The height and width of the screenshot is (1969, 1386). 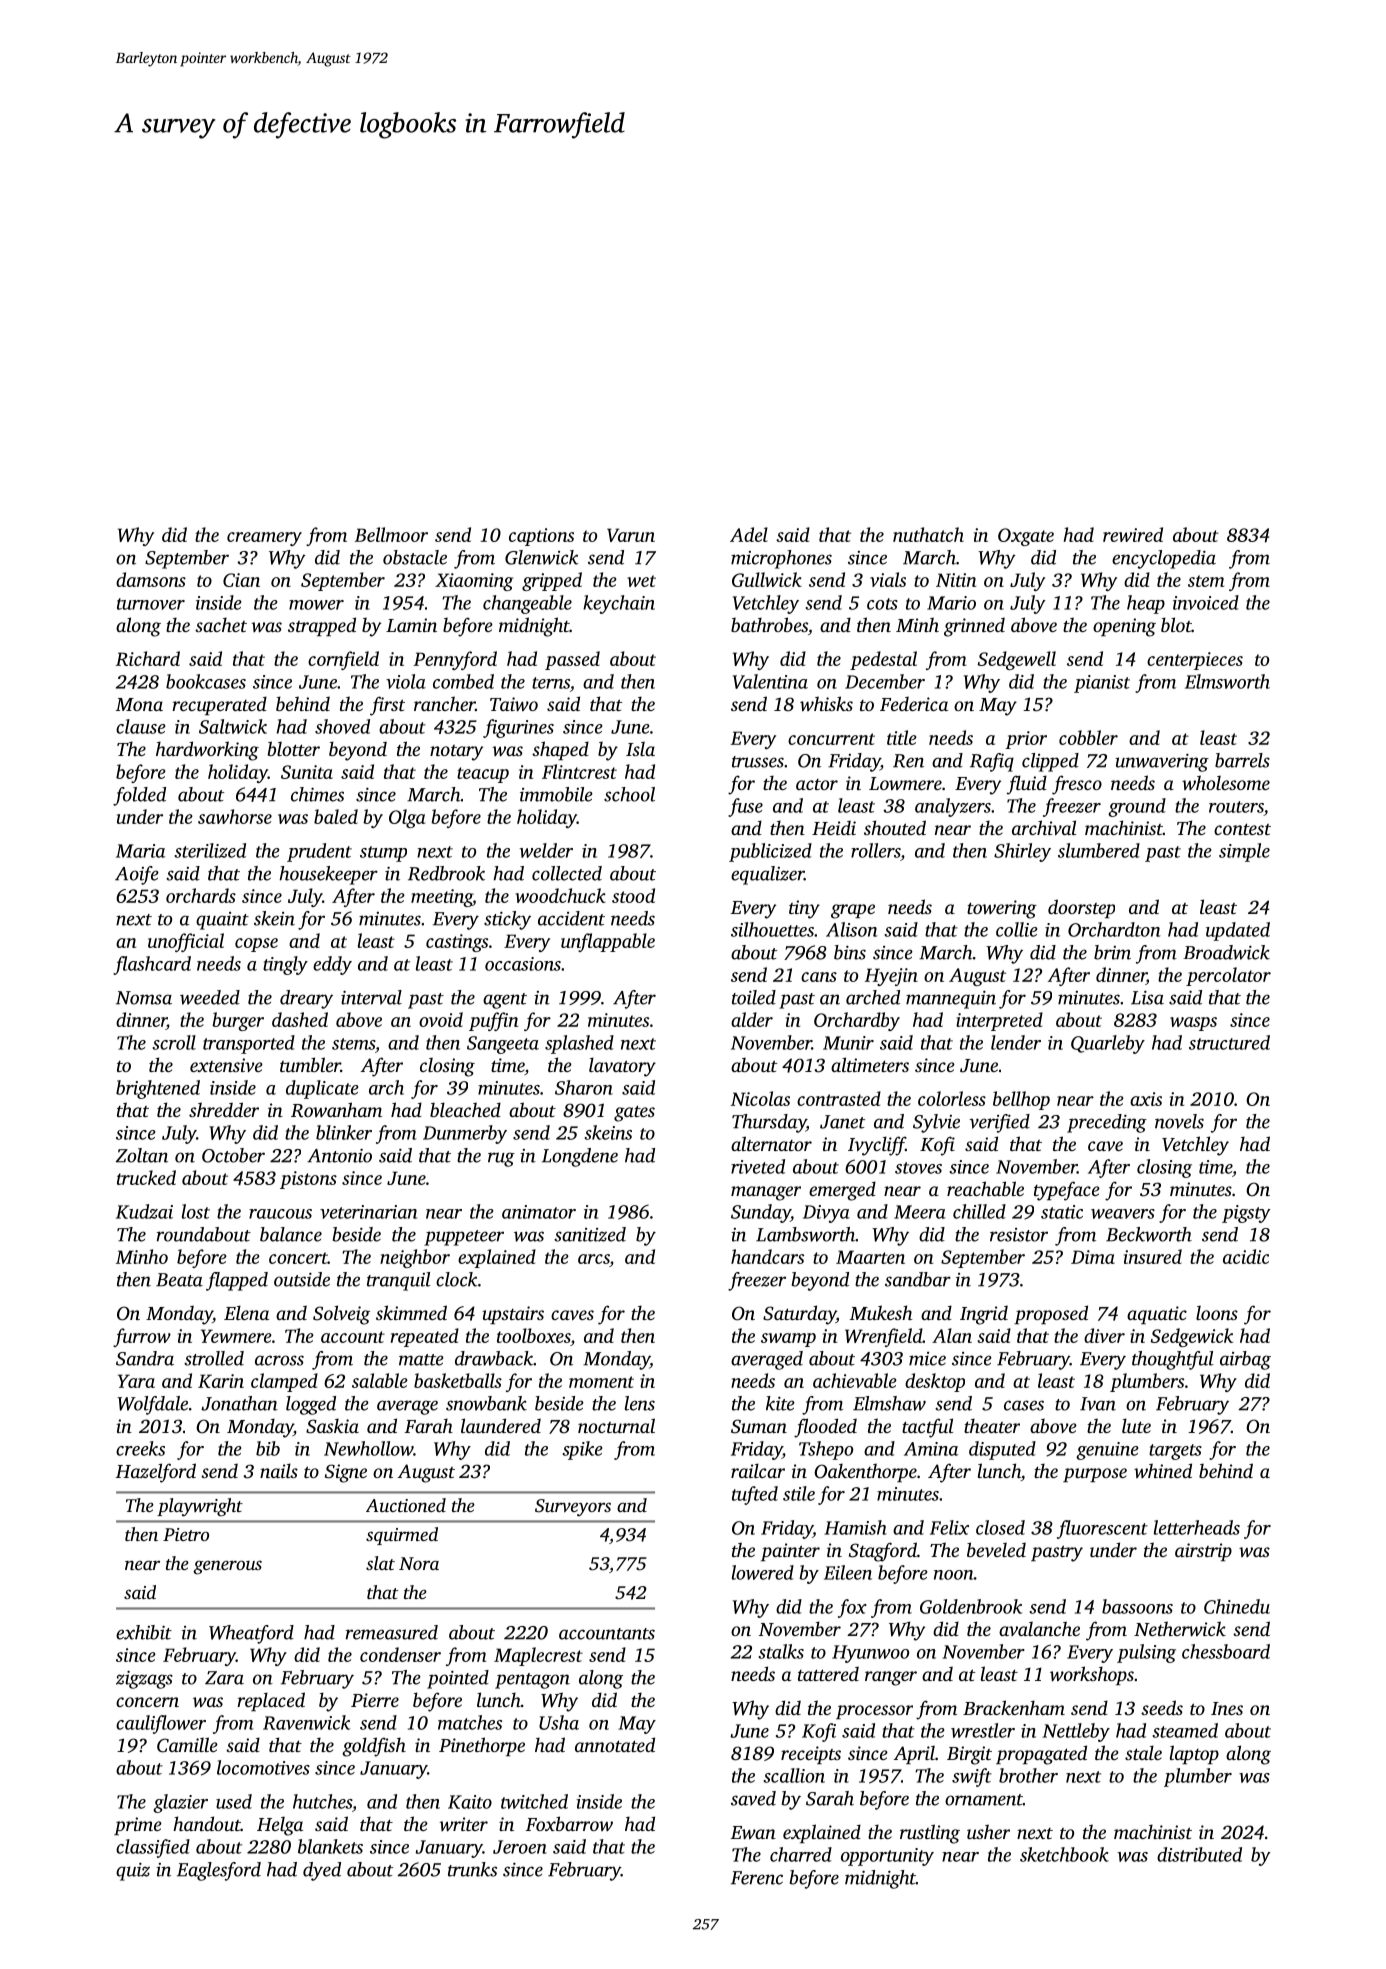 What do you see at coordinates (1067, 1191) in the screenshot?
I see `typeface` at bounding box center [1067, 1191].
